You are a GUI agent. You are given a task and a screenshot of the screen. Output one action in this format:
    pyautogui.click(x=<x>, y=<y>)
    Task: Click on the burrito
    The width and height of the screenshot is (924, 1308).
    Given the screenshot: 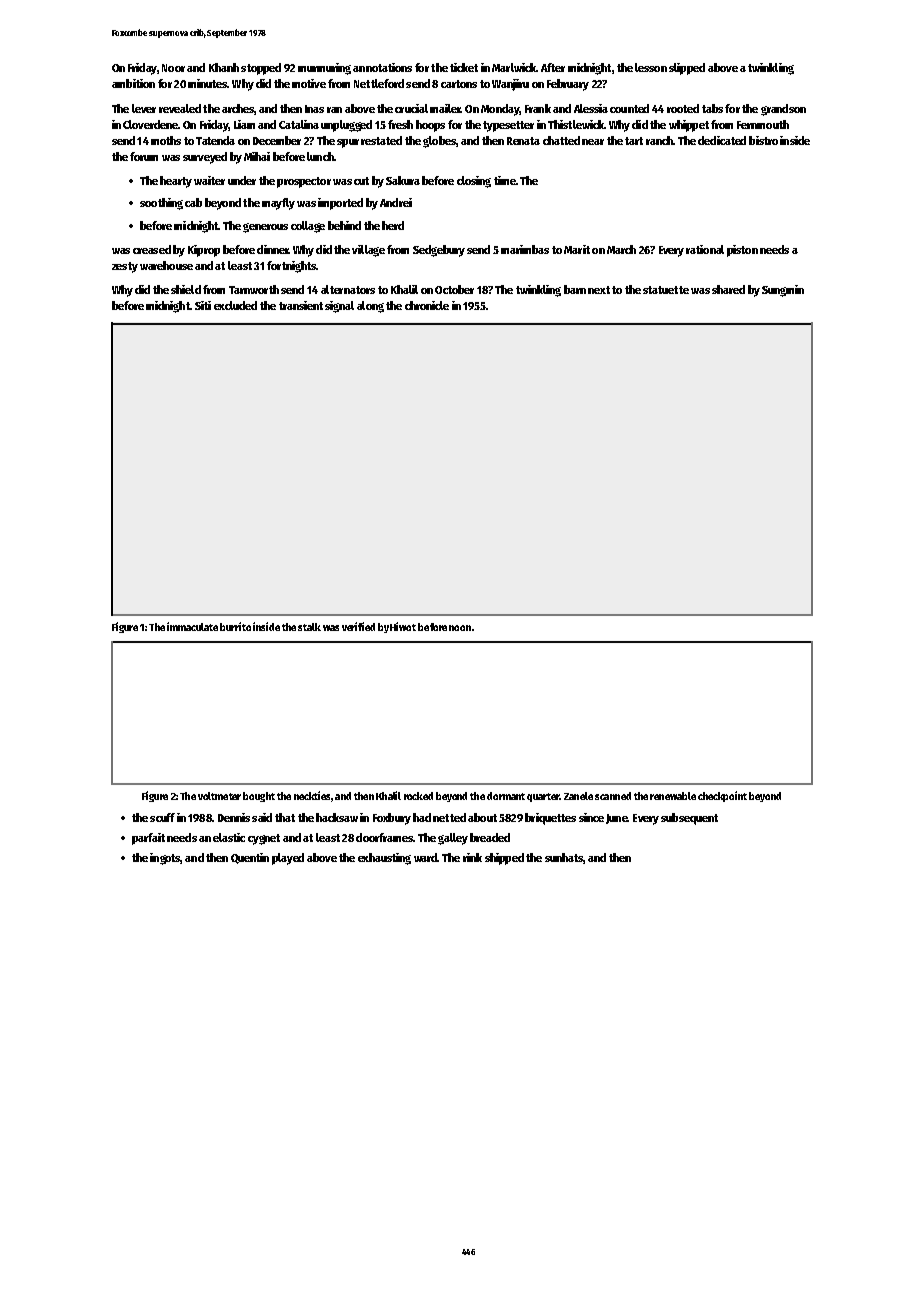 What is the action you would take?
    pyautogui.click(x=235, y=626)
